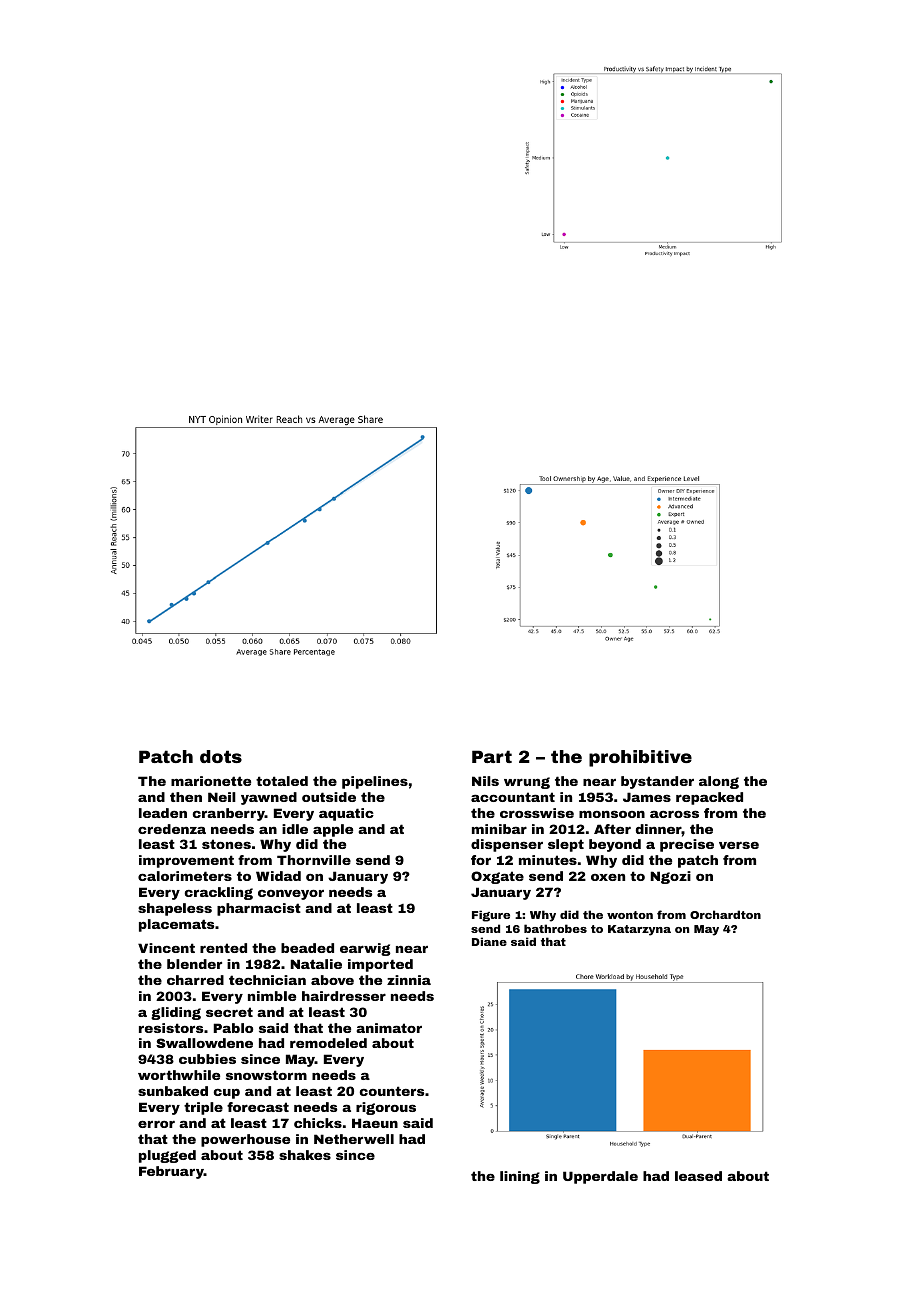 Image resolution: width=908 pixels, height=1316 pixels. Describe the element at coordinates (344, 996) in the screenshot. I see `hairdresser` at that location.
